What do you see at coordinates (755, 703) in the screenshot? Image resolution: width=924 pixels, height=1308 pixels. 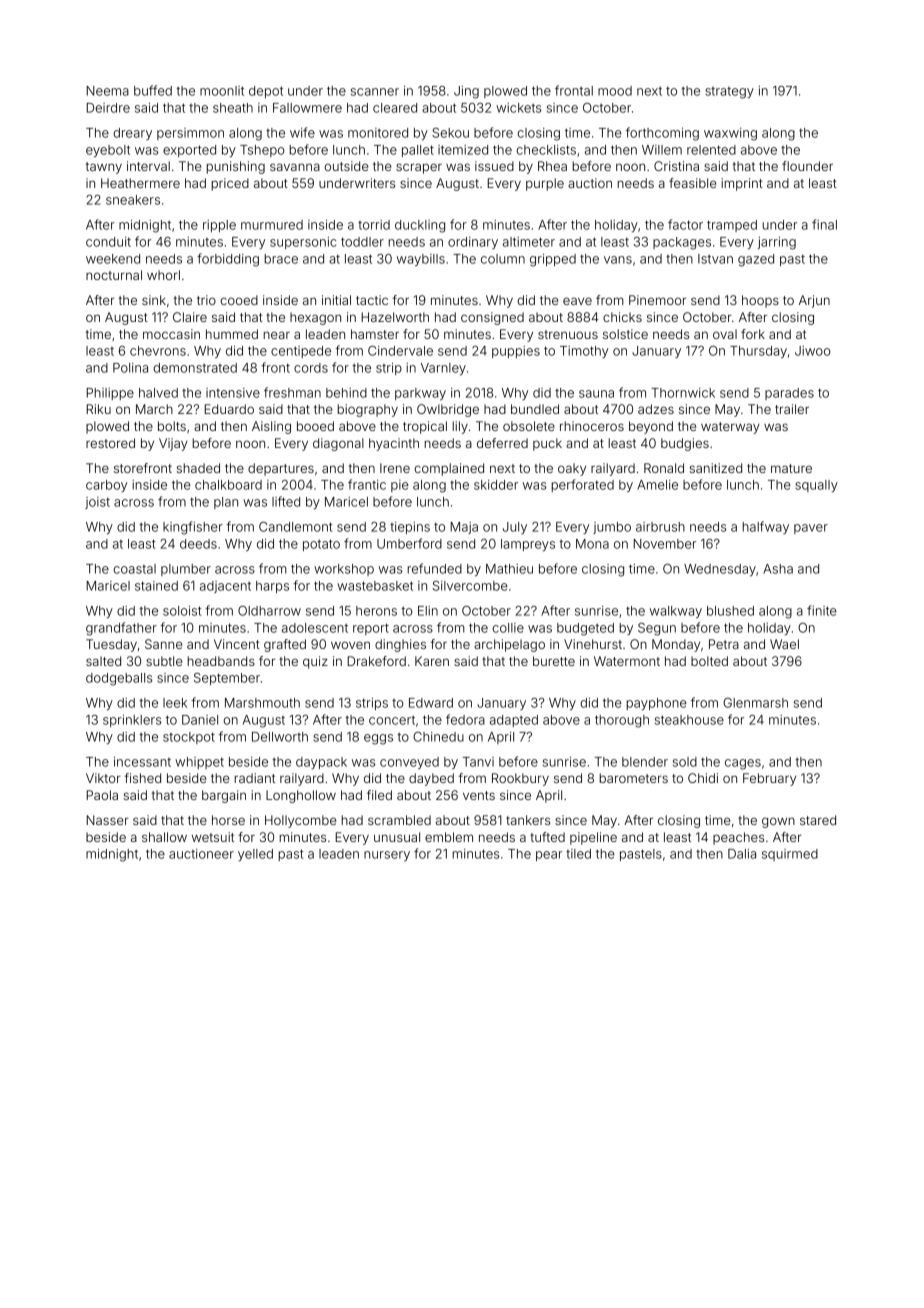 I see `Glenmarsh` at bounding box center [755, 703].
